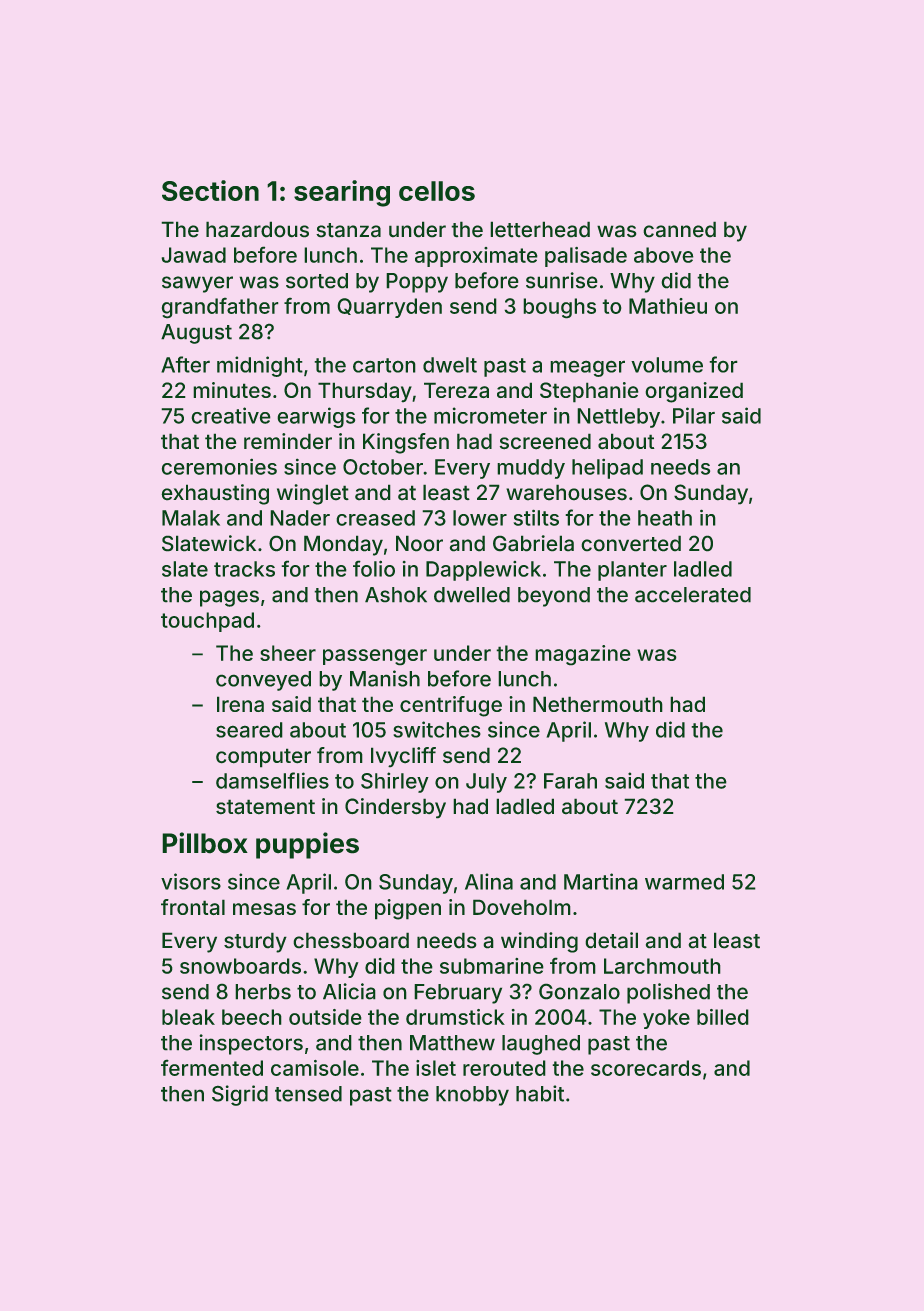  Describe the element at coordinates (384, 365) in the document. I see `carton` at that location.
